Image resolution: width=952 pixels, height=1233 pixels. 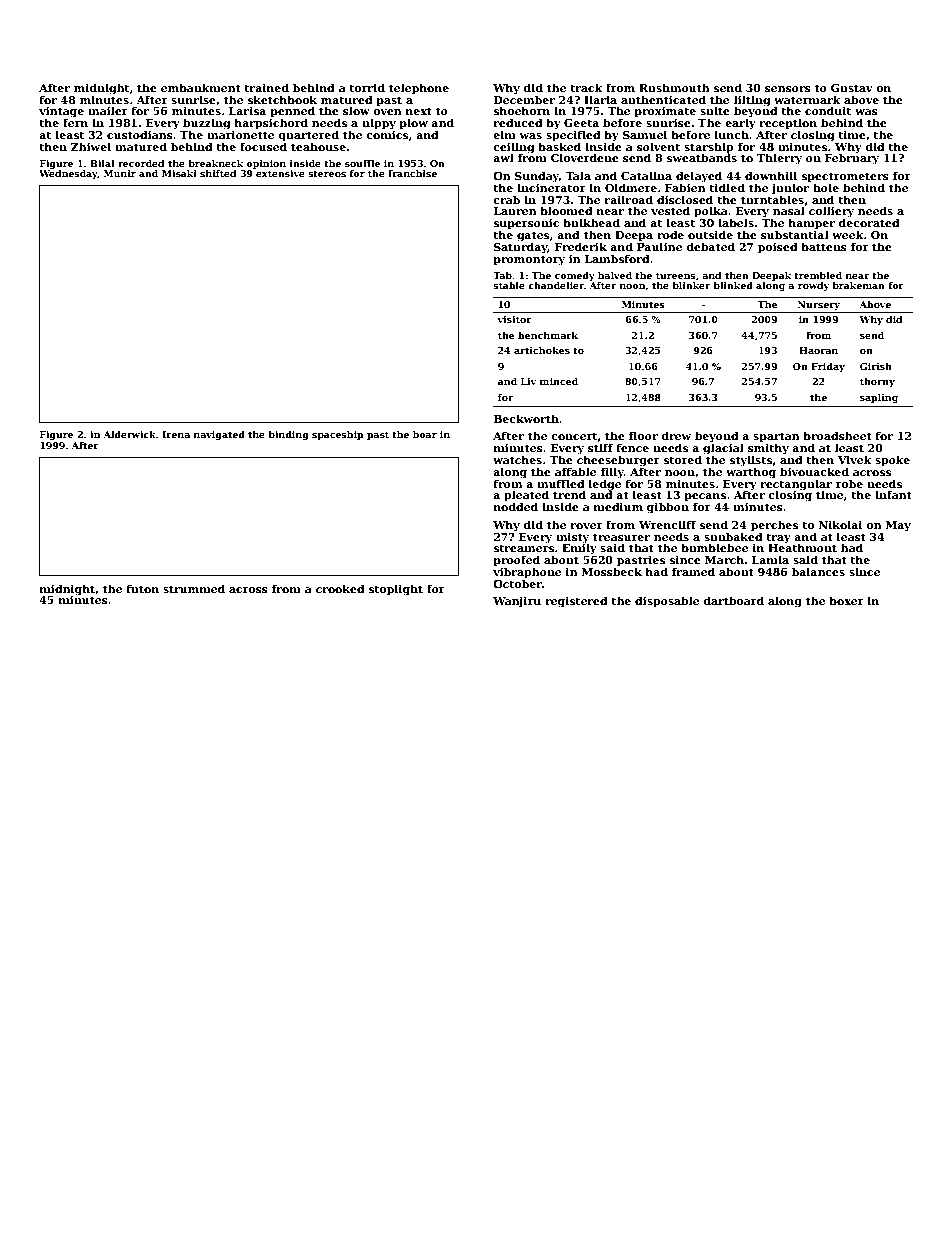 I want to click on futon, so click(x=143, y=588).
